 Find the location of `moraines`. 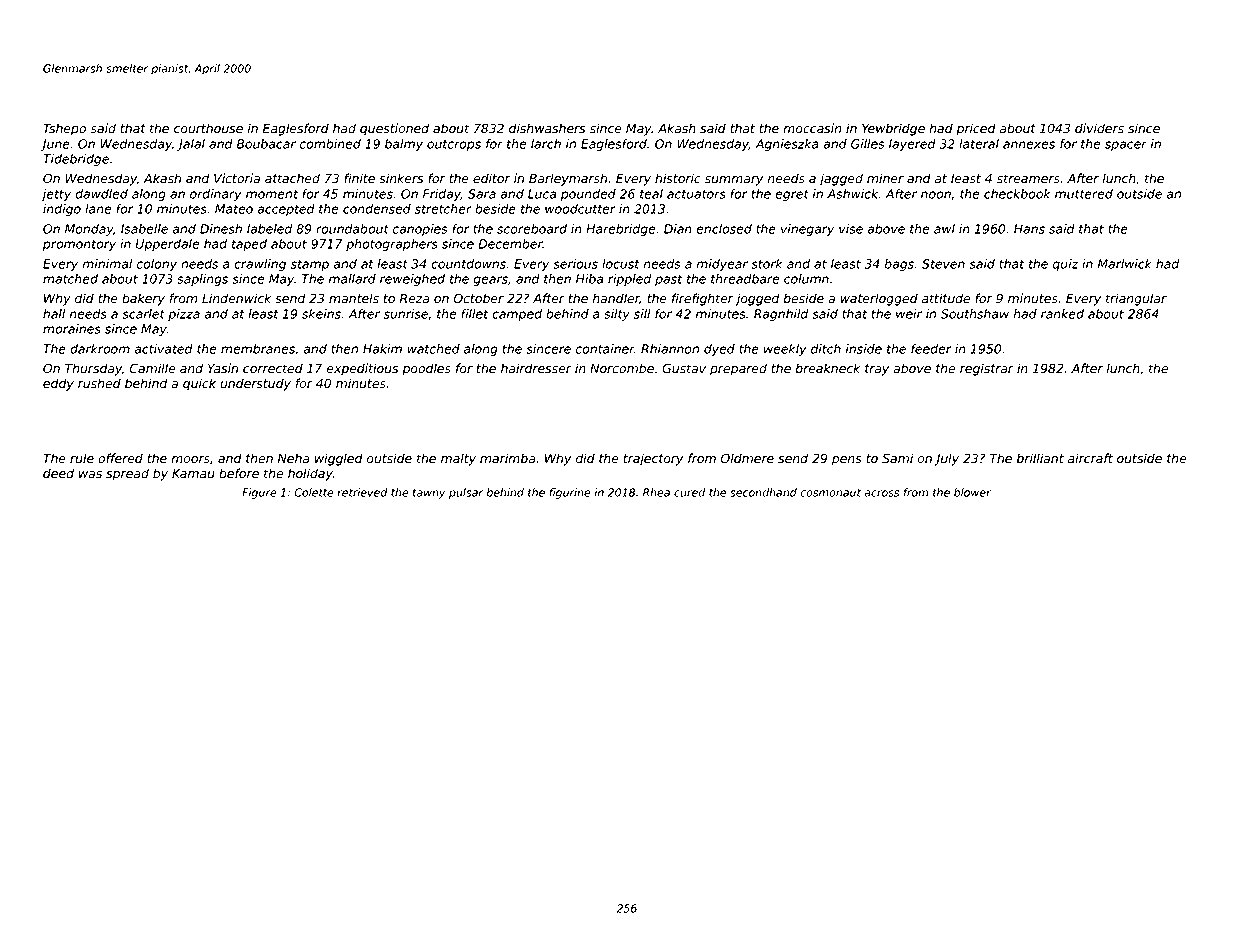

moraines is located at coordinates (72, 329).
